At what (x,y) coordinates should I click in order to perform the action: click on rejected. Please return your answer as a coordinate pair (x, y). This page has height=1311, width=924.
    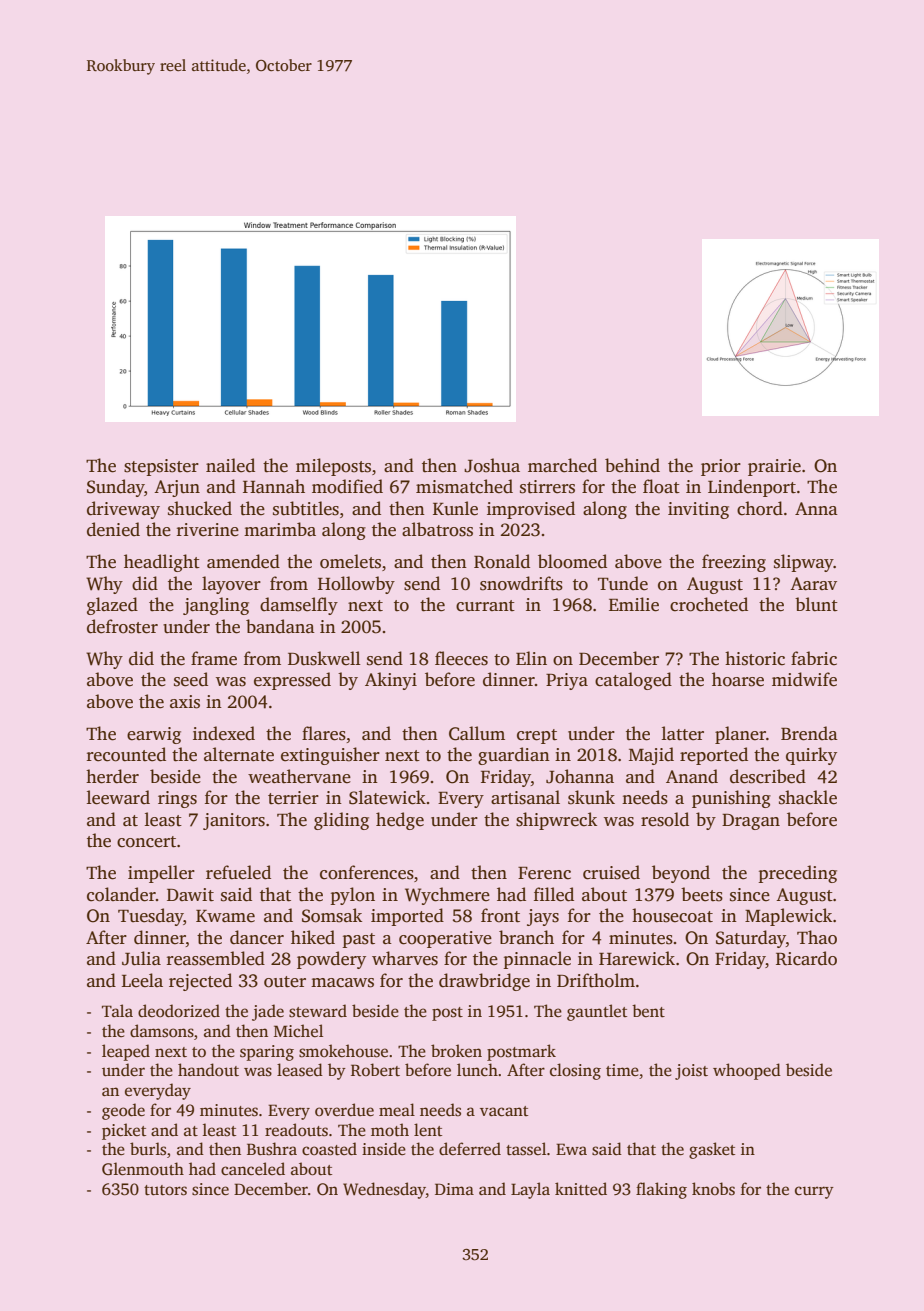
    Looking at the image, I should click on (200, 982).
